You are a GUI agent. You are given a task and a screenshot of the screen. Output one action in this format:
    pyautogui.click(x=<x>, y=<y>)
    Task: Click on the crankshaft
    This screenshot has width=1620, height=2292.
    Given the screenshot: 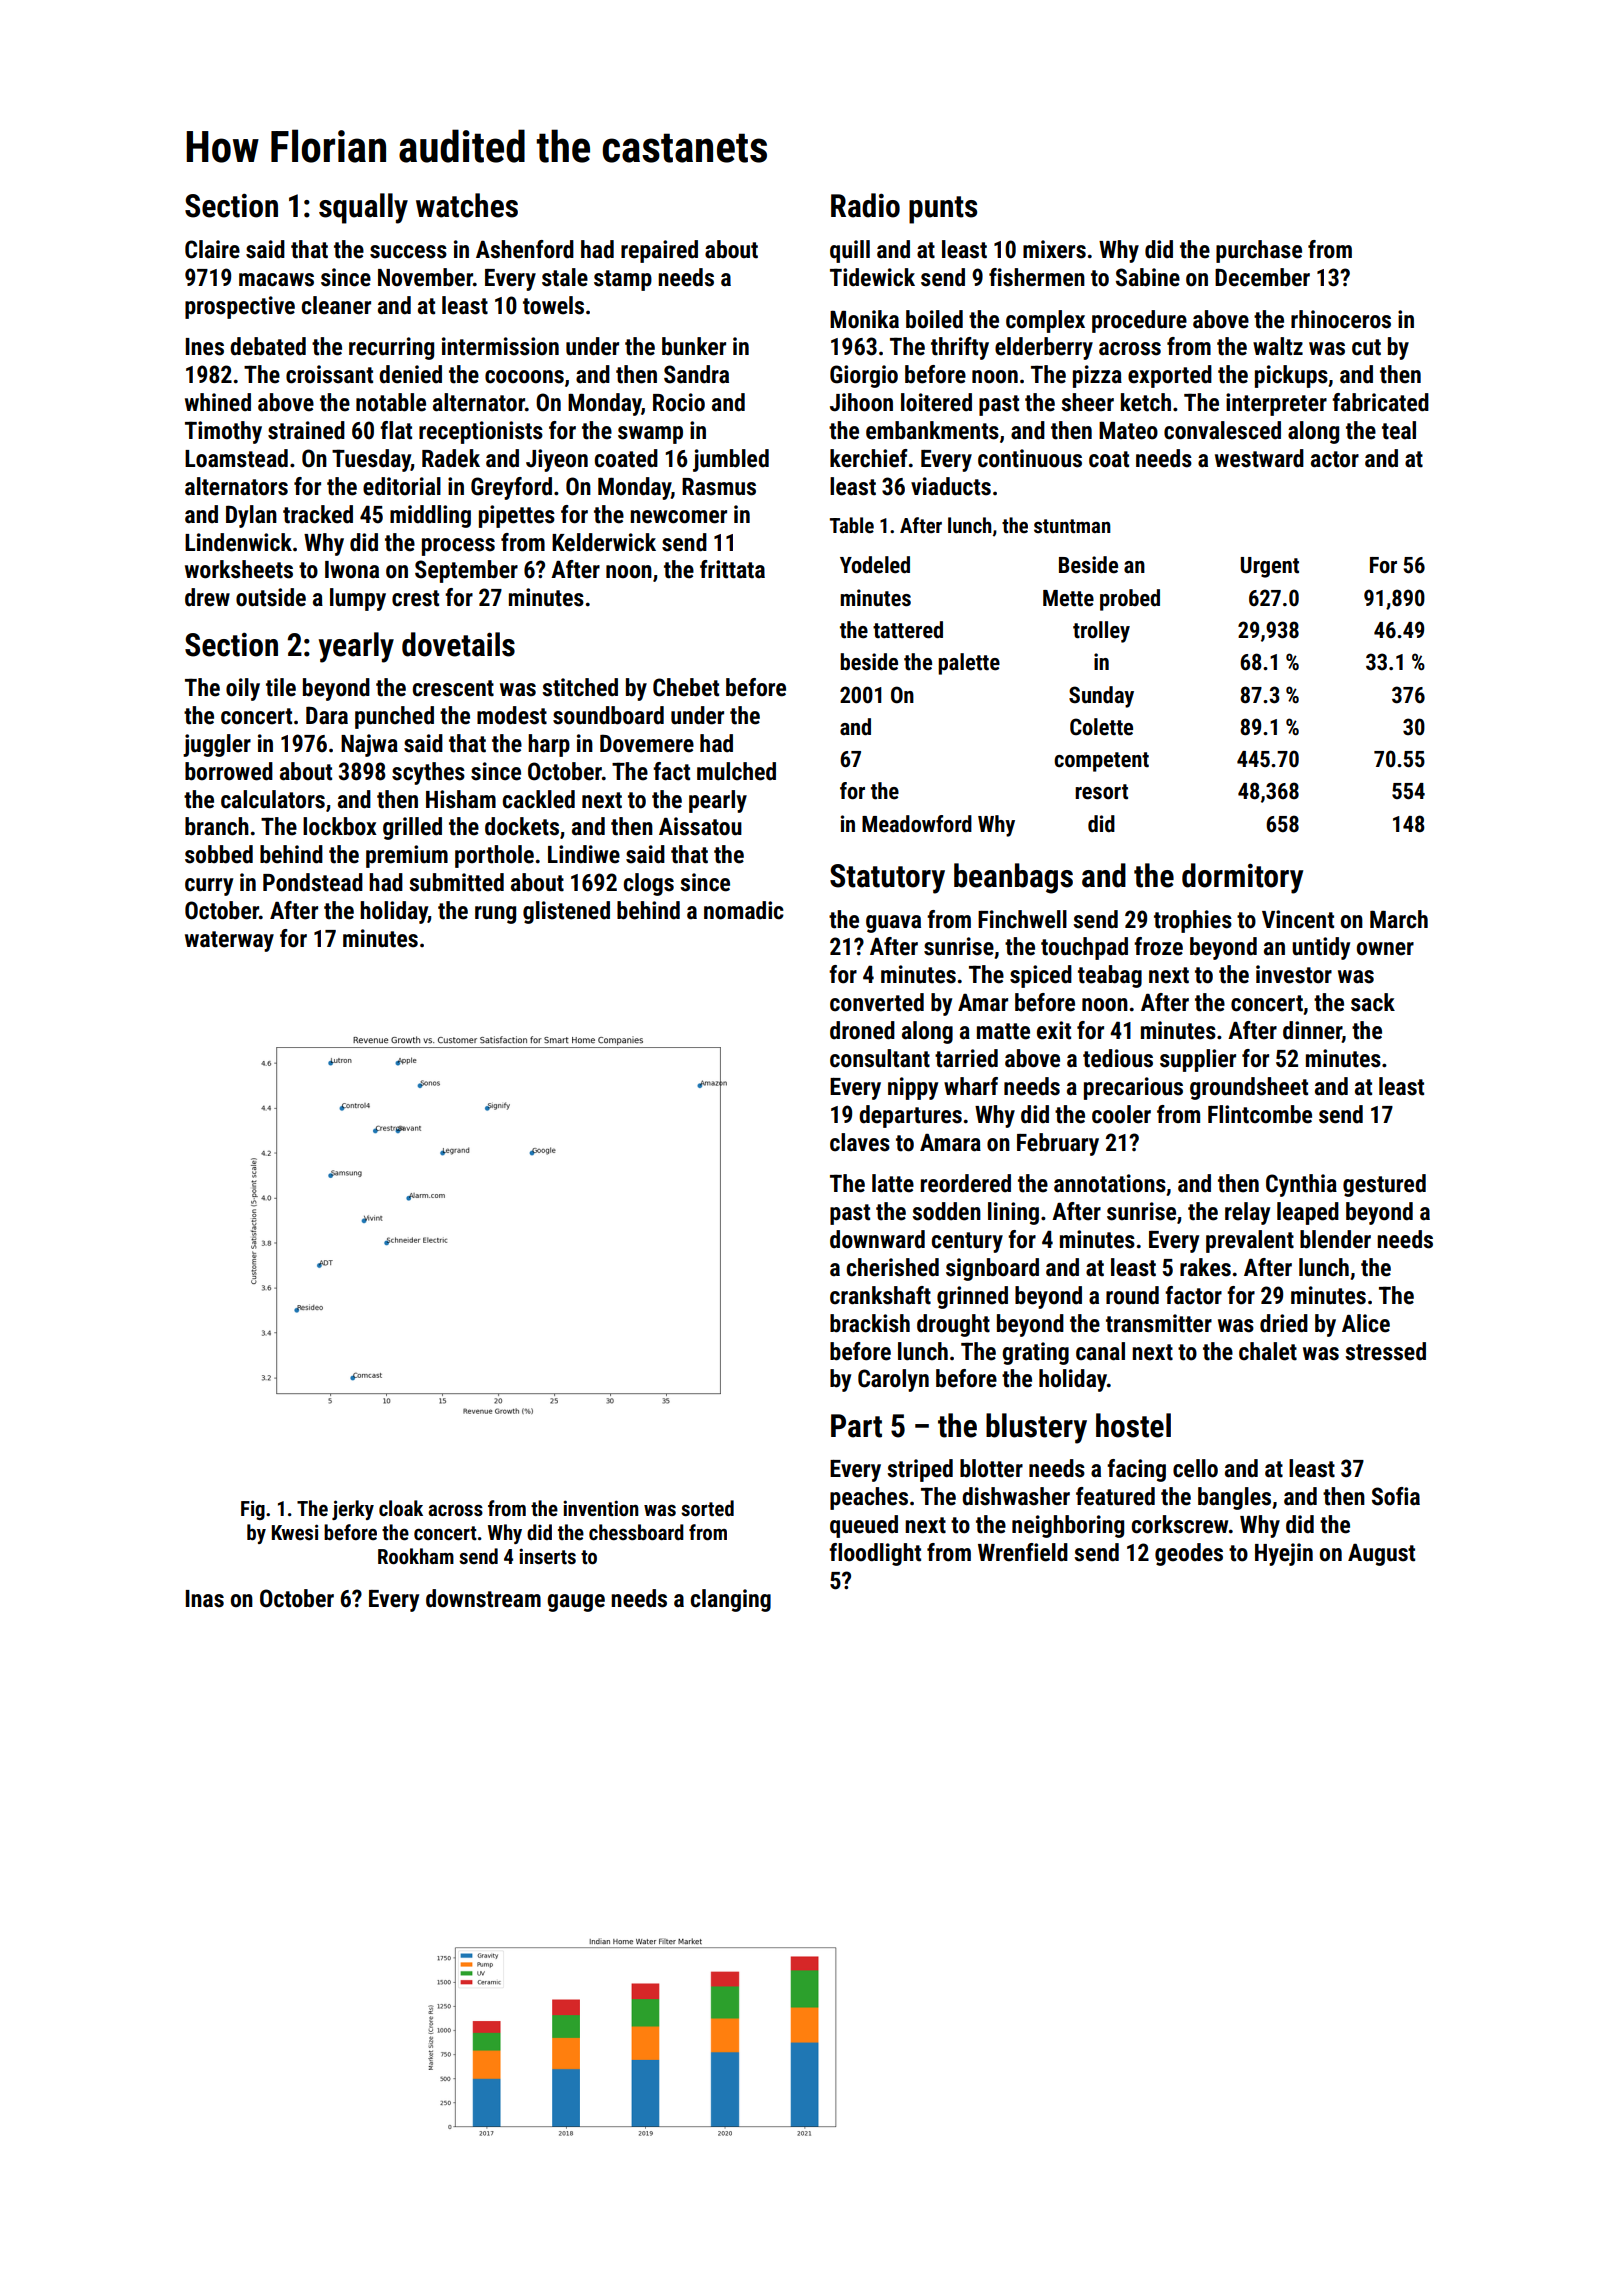 What is the action you would take?
    pyautogui.click(x=880, y=1295)
